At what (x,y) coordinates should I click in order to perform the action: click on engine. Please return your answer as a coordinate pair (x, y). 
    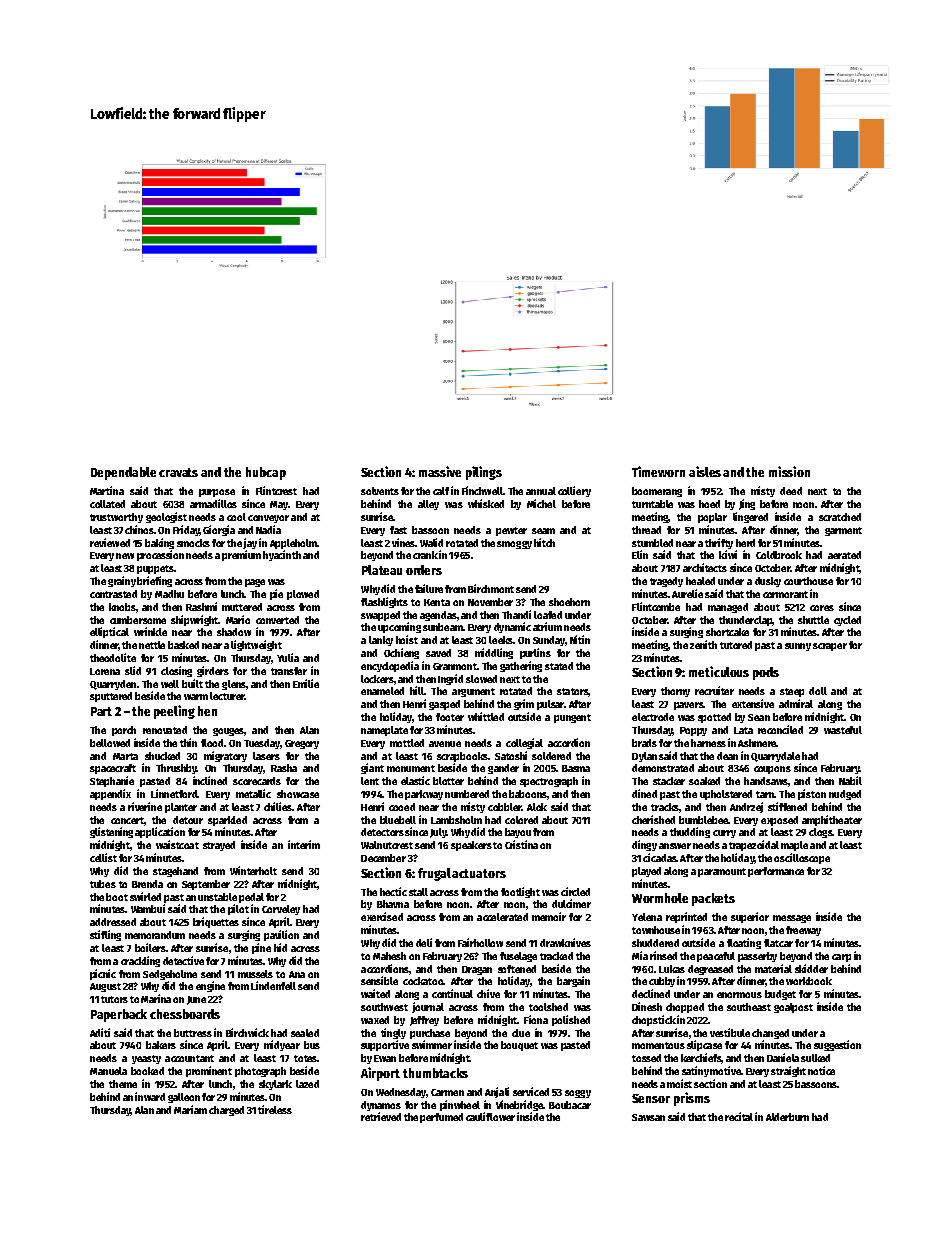
    Looking at the image, I should click on (210, 986).
